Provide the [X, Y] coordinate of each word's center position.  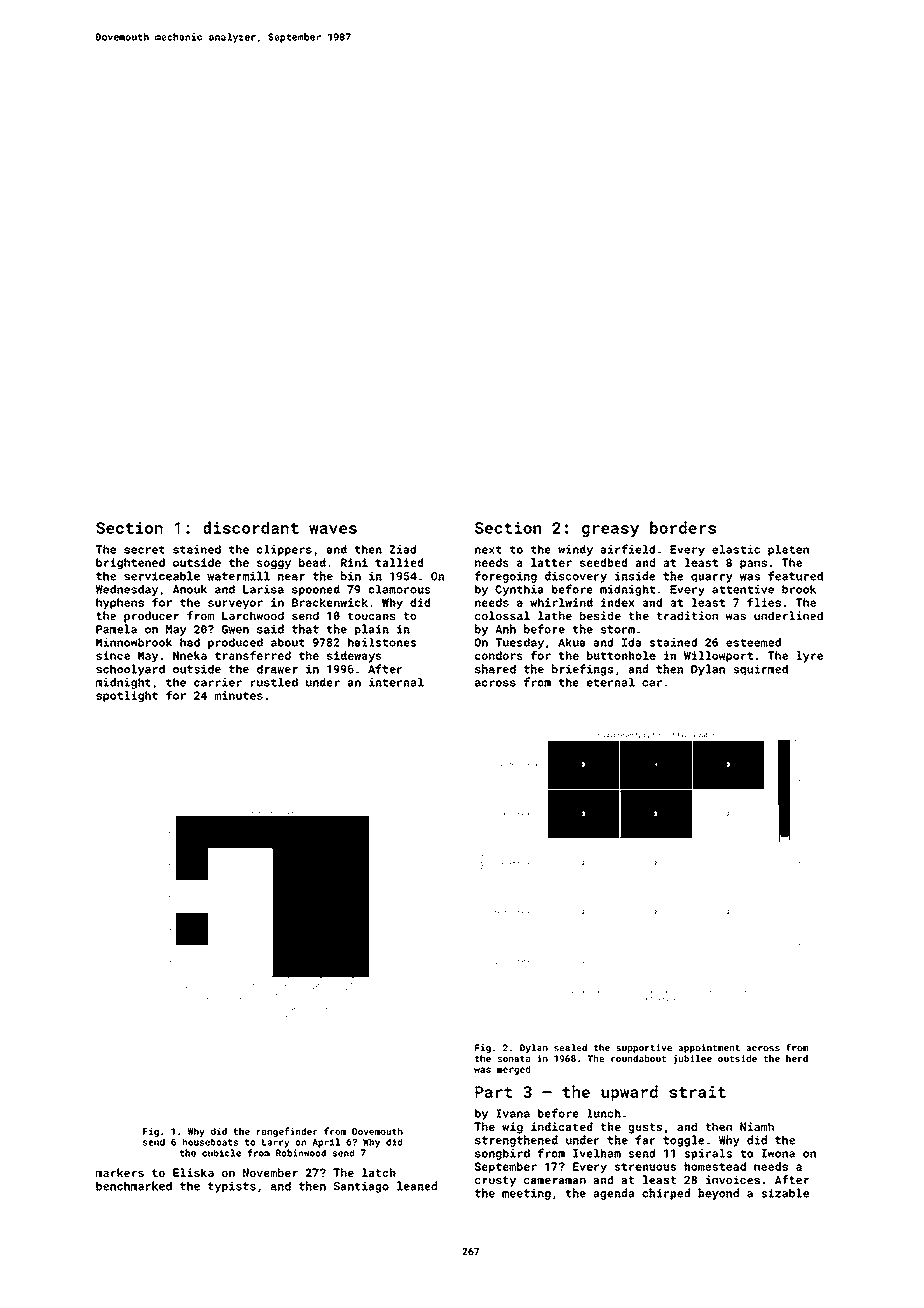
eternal [611, 682]
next [488, 550]
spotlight [127, 696]
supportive [644, 1048]
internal [396, 682]
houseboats [210, 1142]
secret [144, 550]
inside [635, 576]
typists [232, 1187]
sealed [570, 1047]
